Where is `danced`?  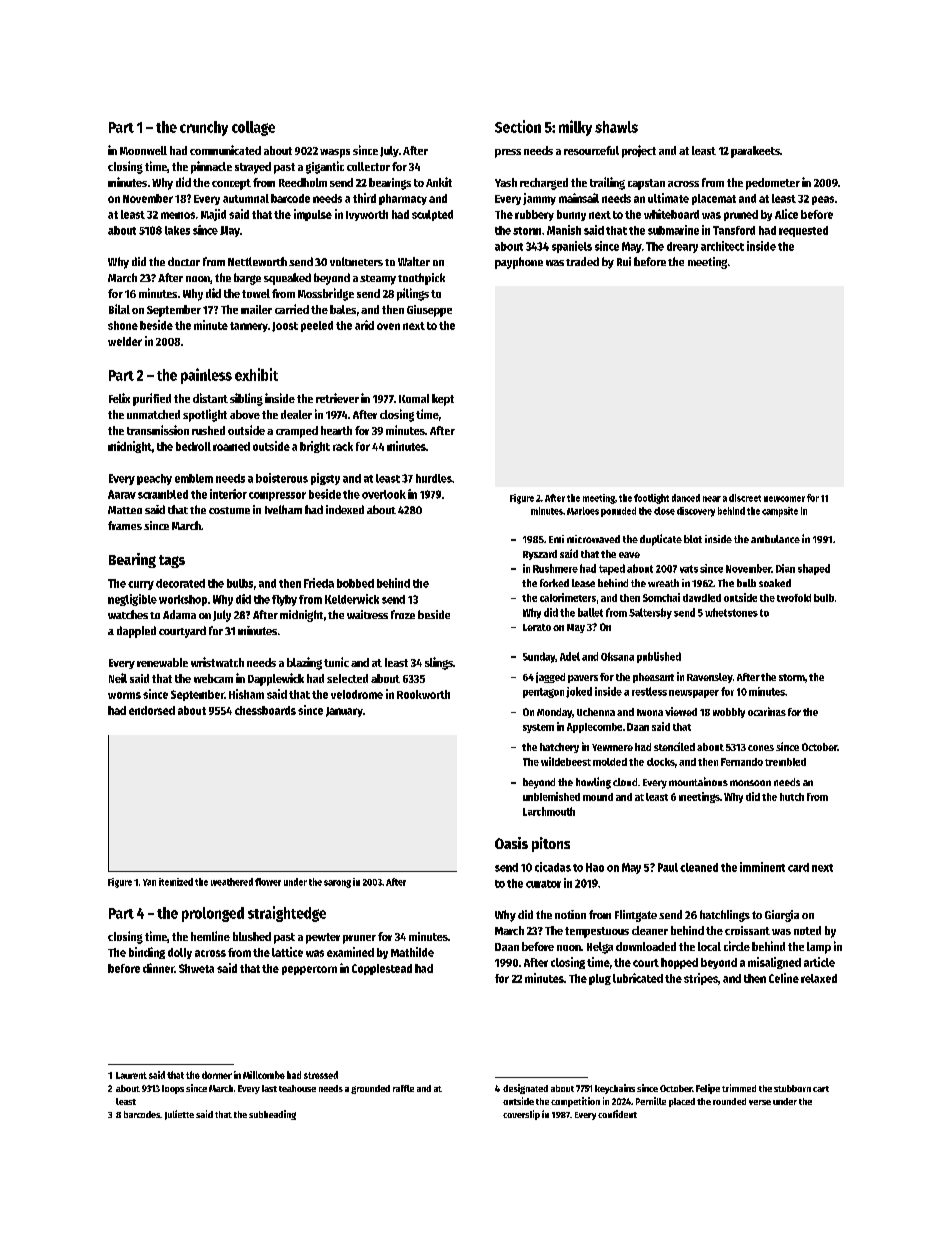
danced is located at coordinates (686, 498).
